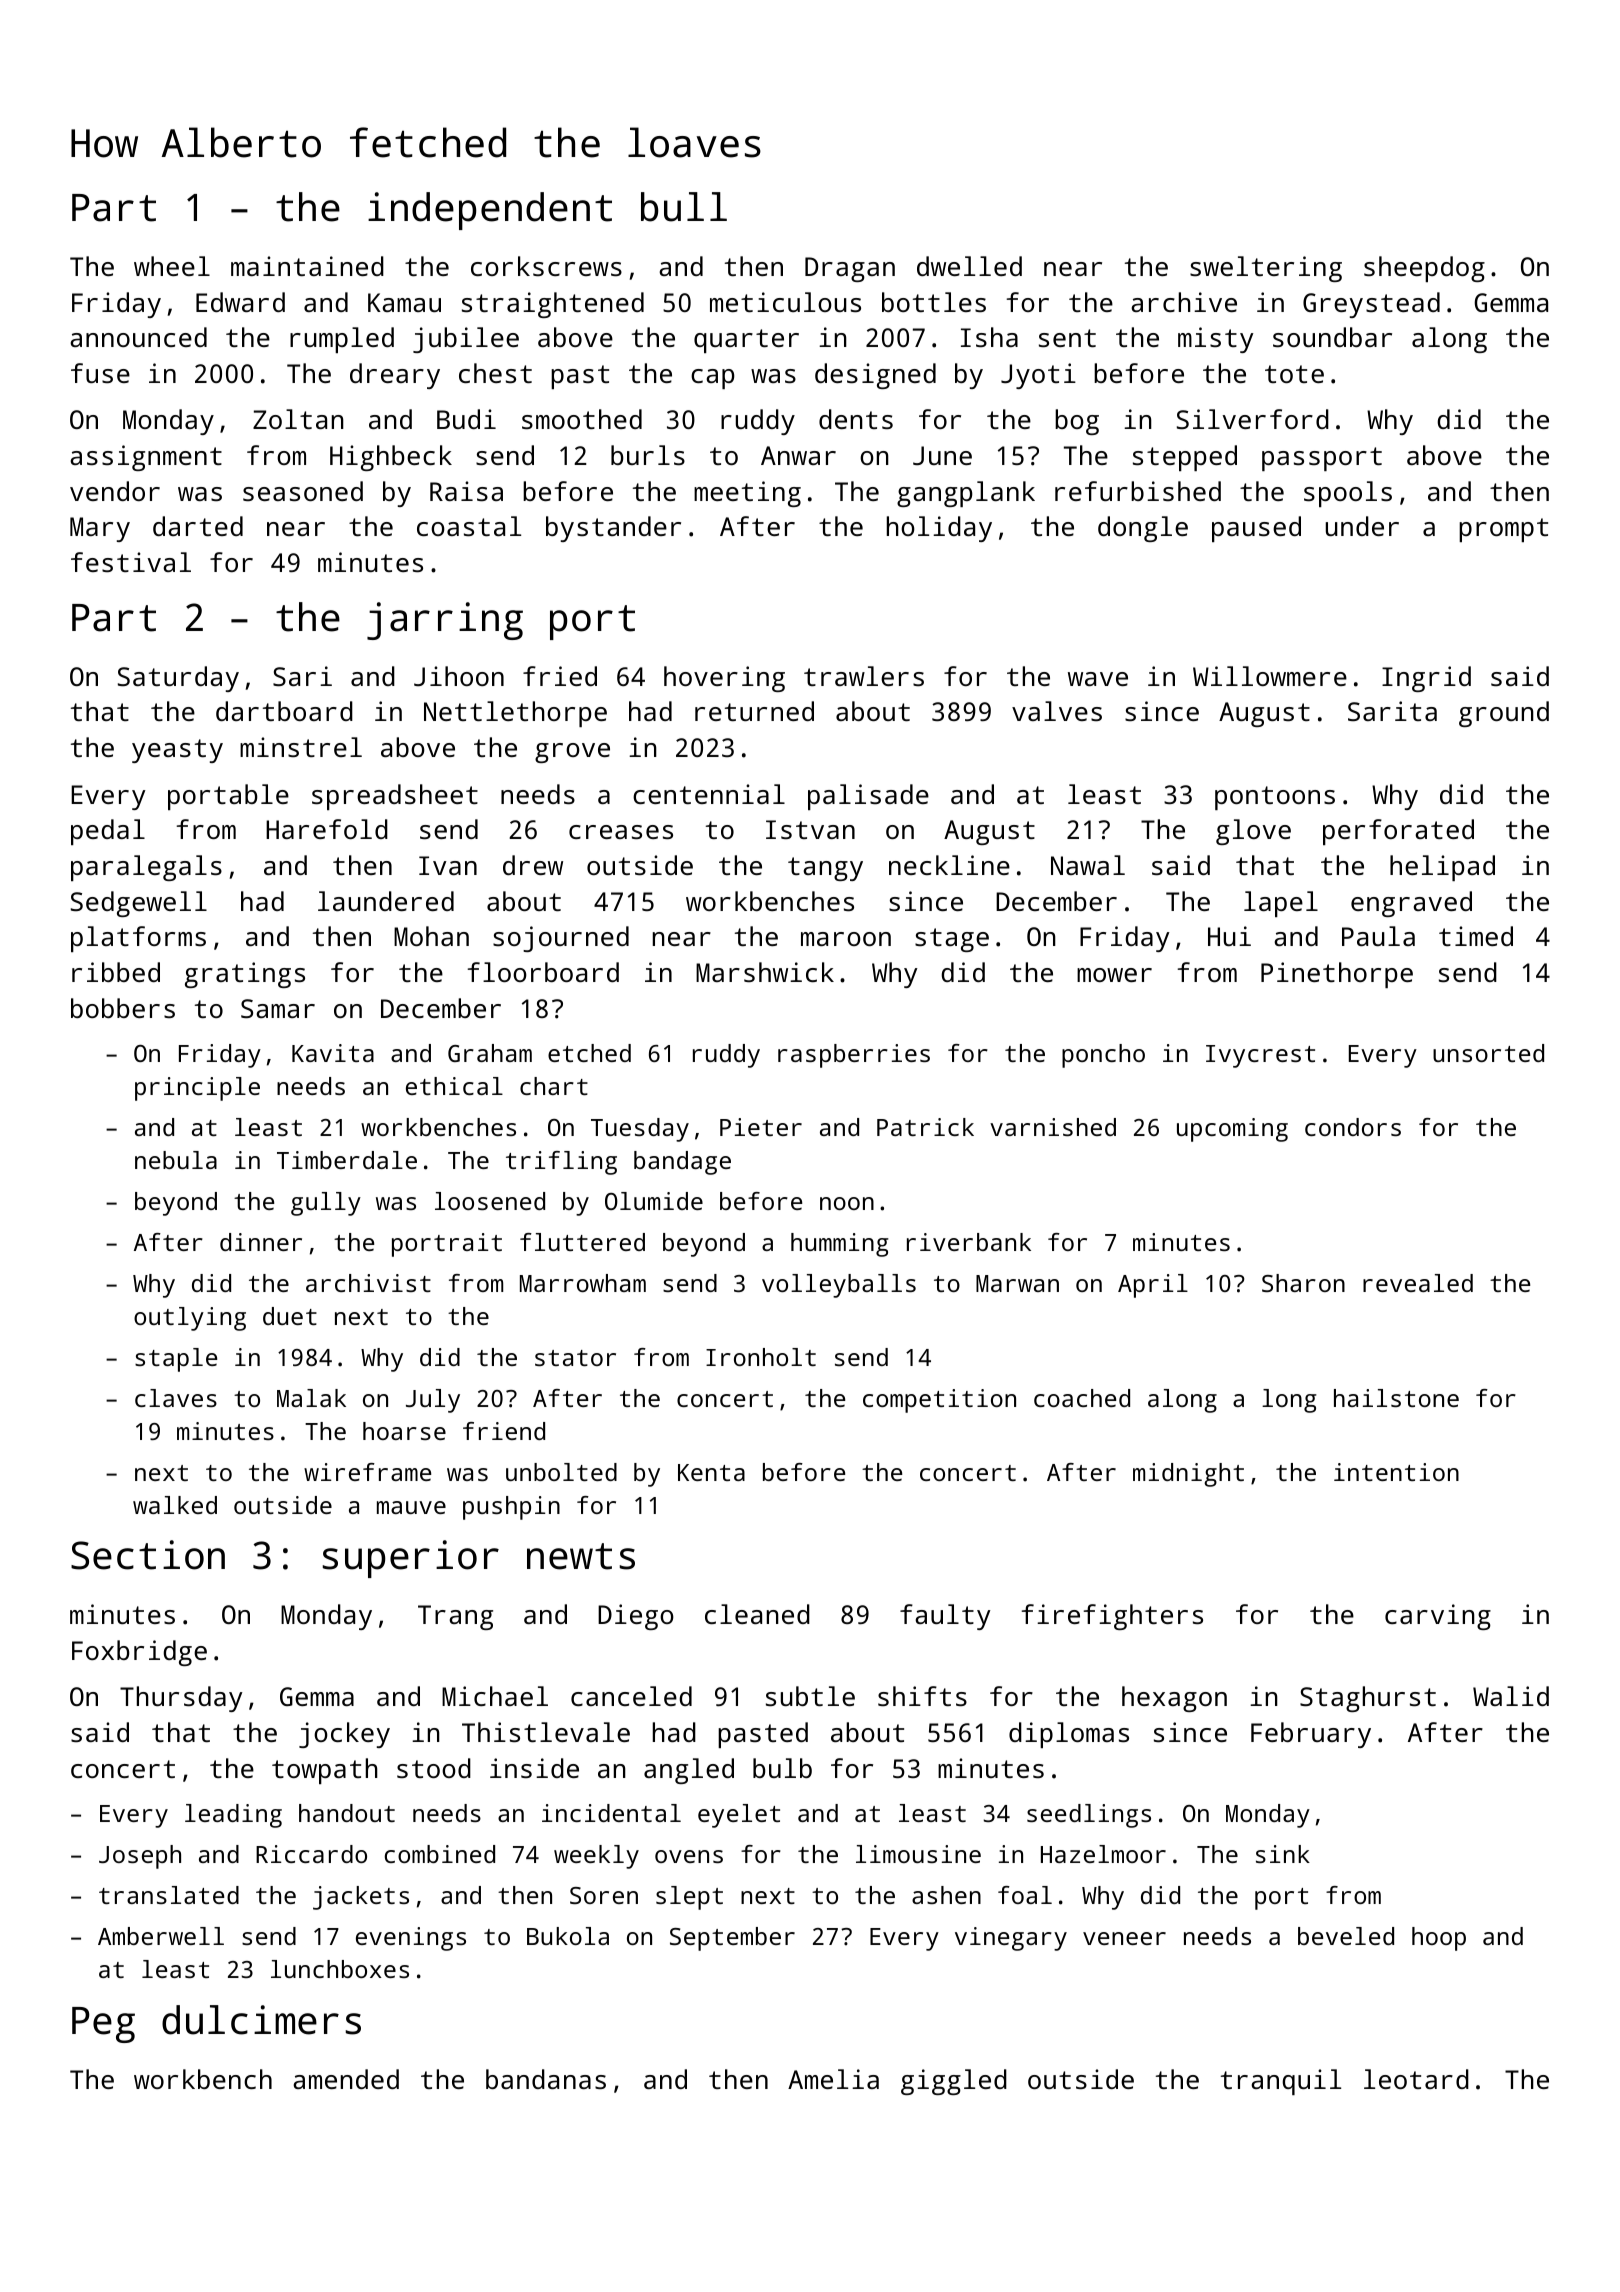  What do you see at coordinates (1188, 1475) in the document?
I see `midnight` at bounding box center [1188, 1475].
